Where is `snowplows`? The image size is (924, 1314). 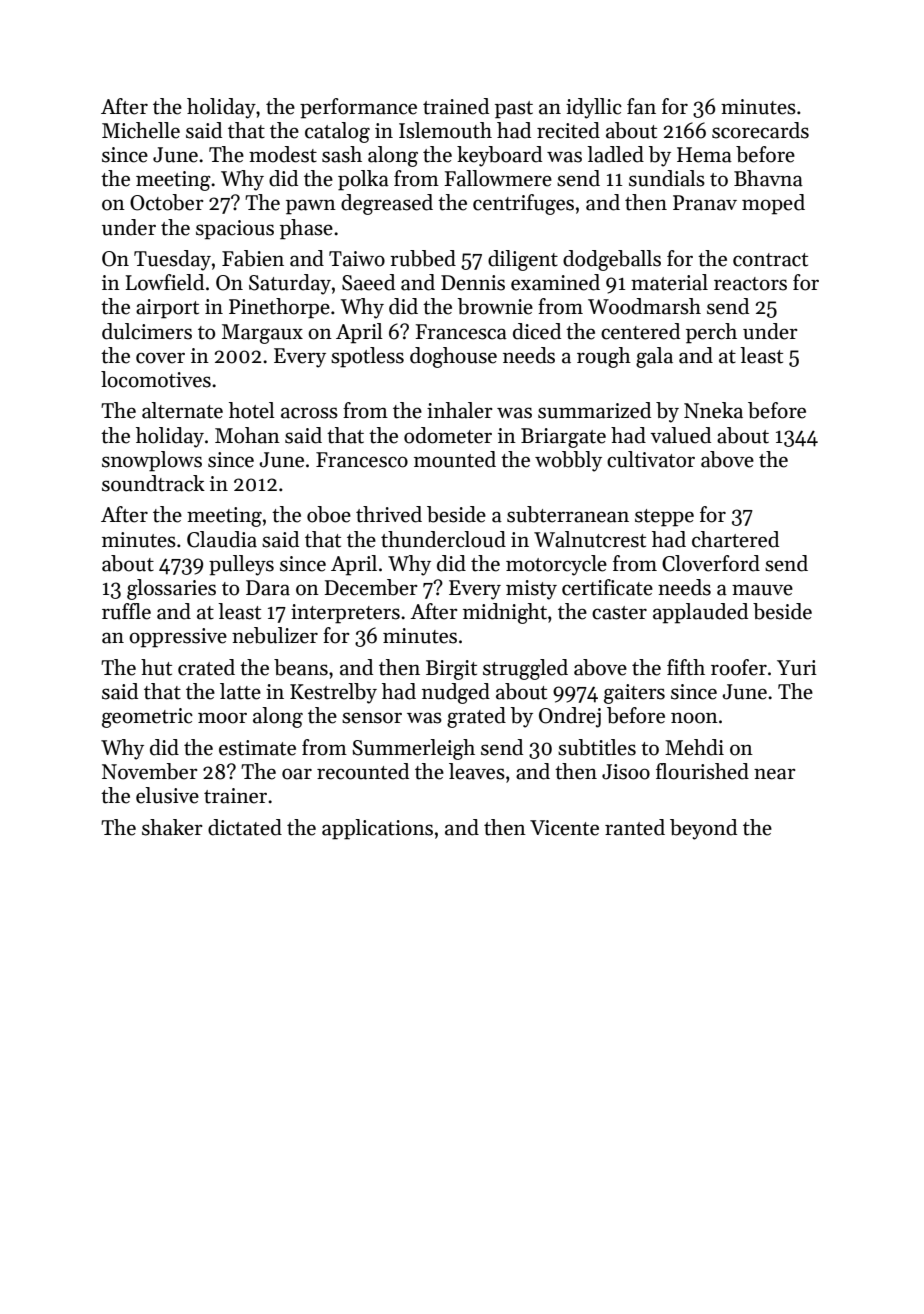 snowplows is located at coordinates (152, 461).
